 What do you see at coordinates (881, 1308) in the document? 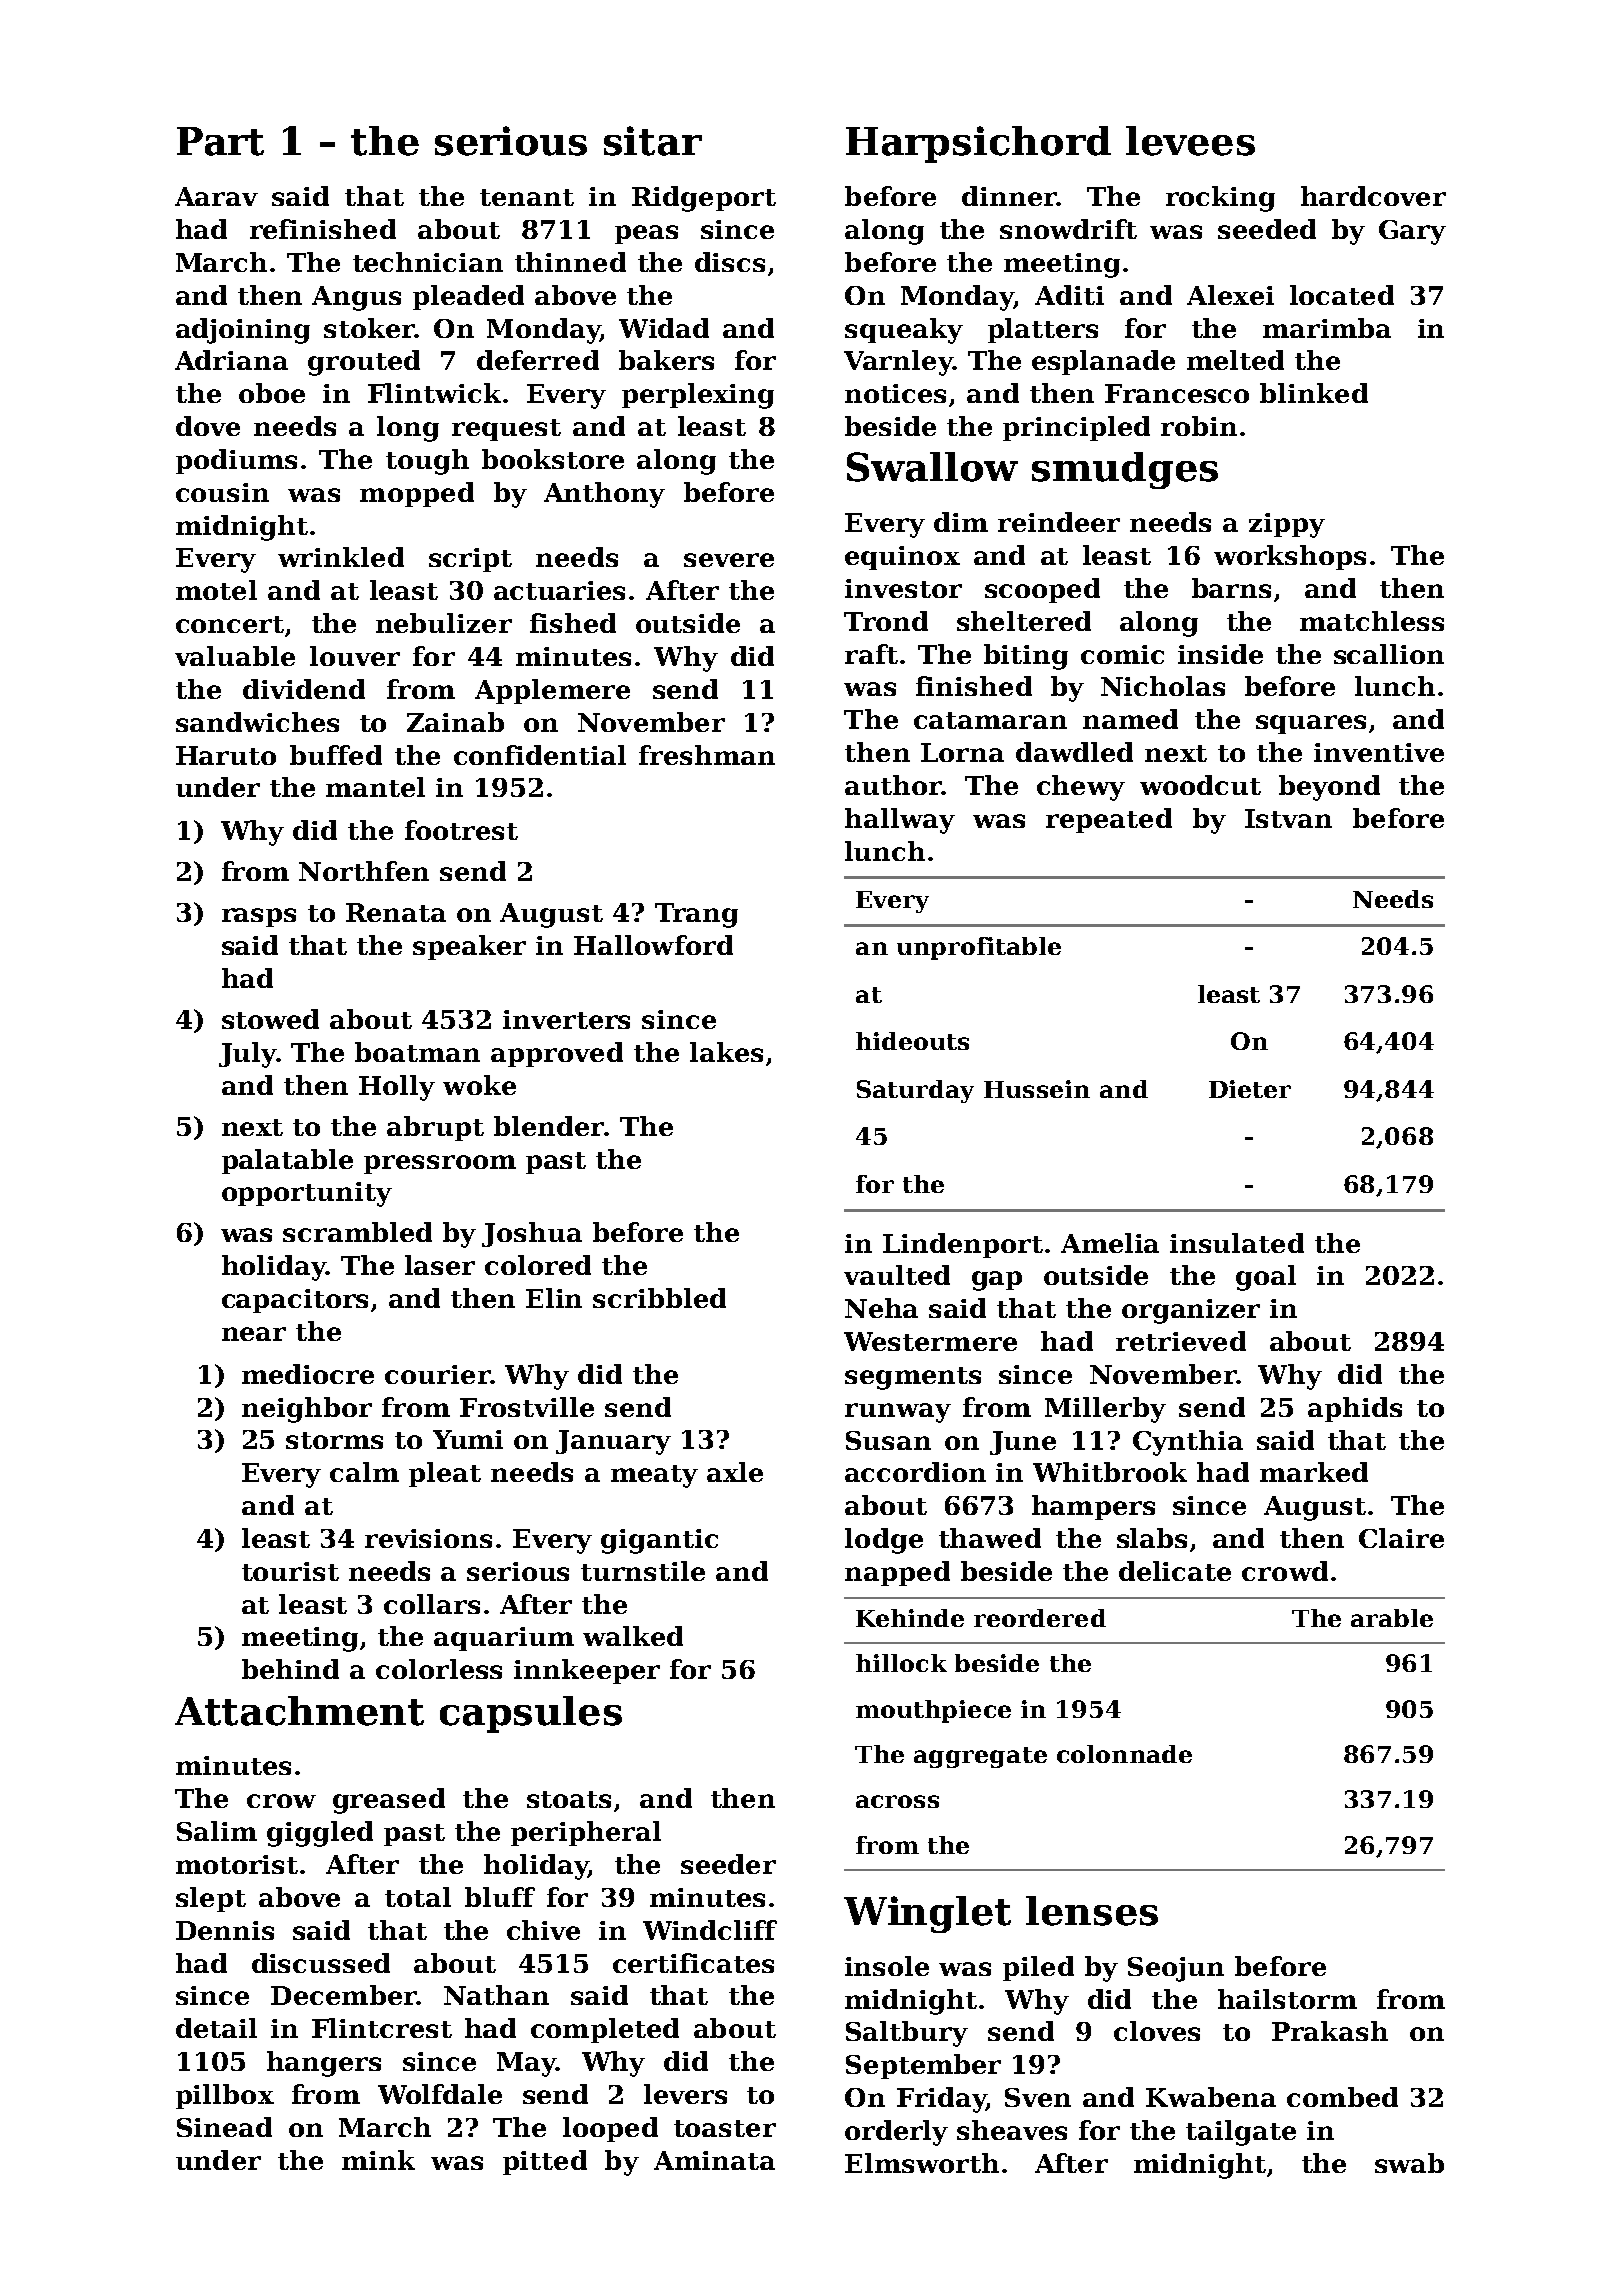
I see `Neha` at bounding box center [881, 1308].
